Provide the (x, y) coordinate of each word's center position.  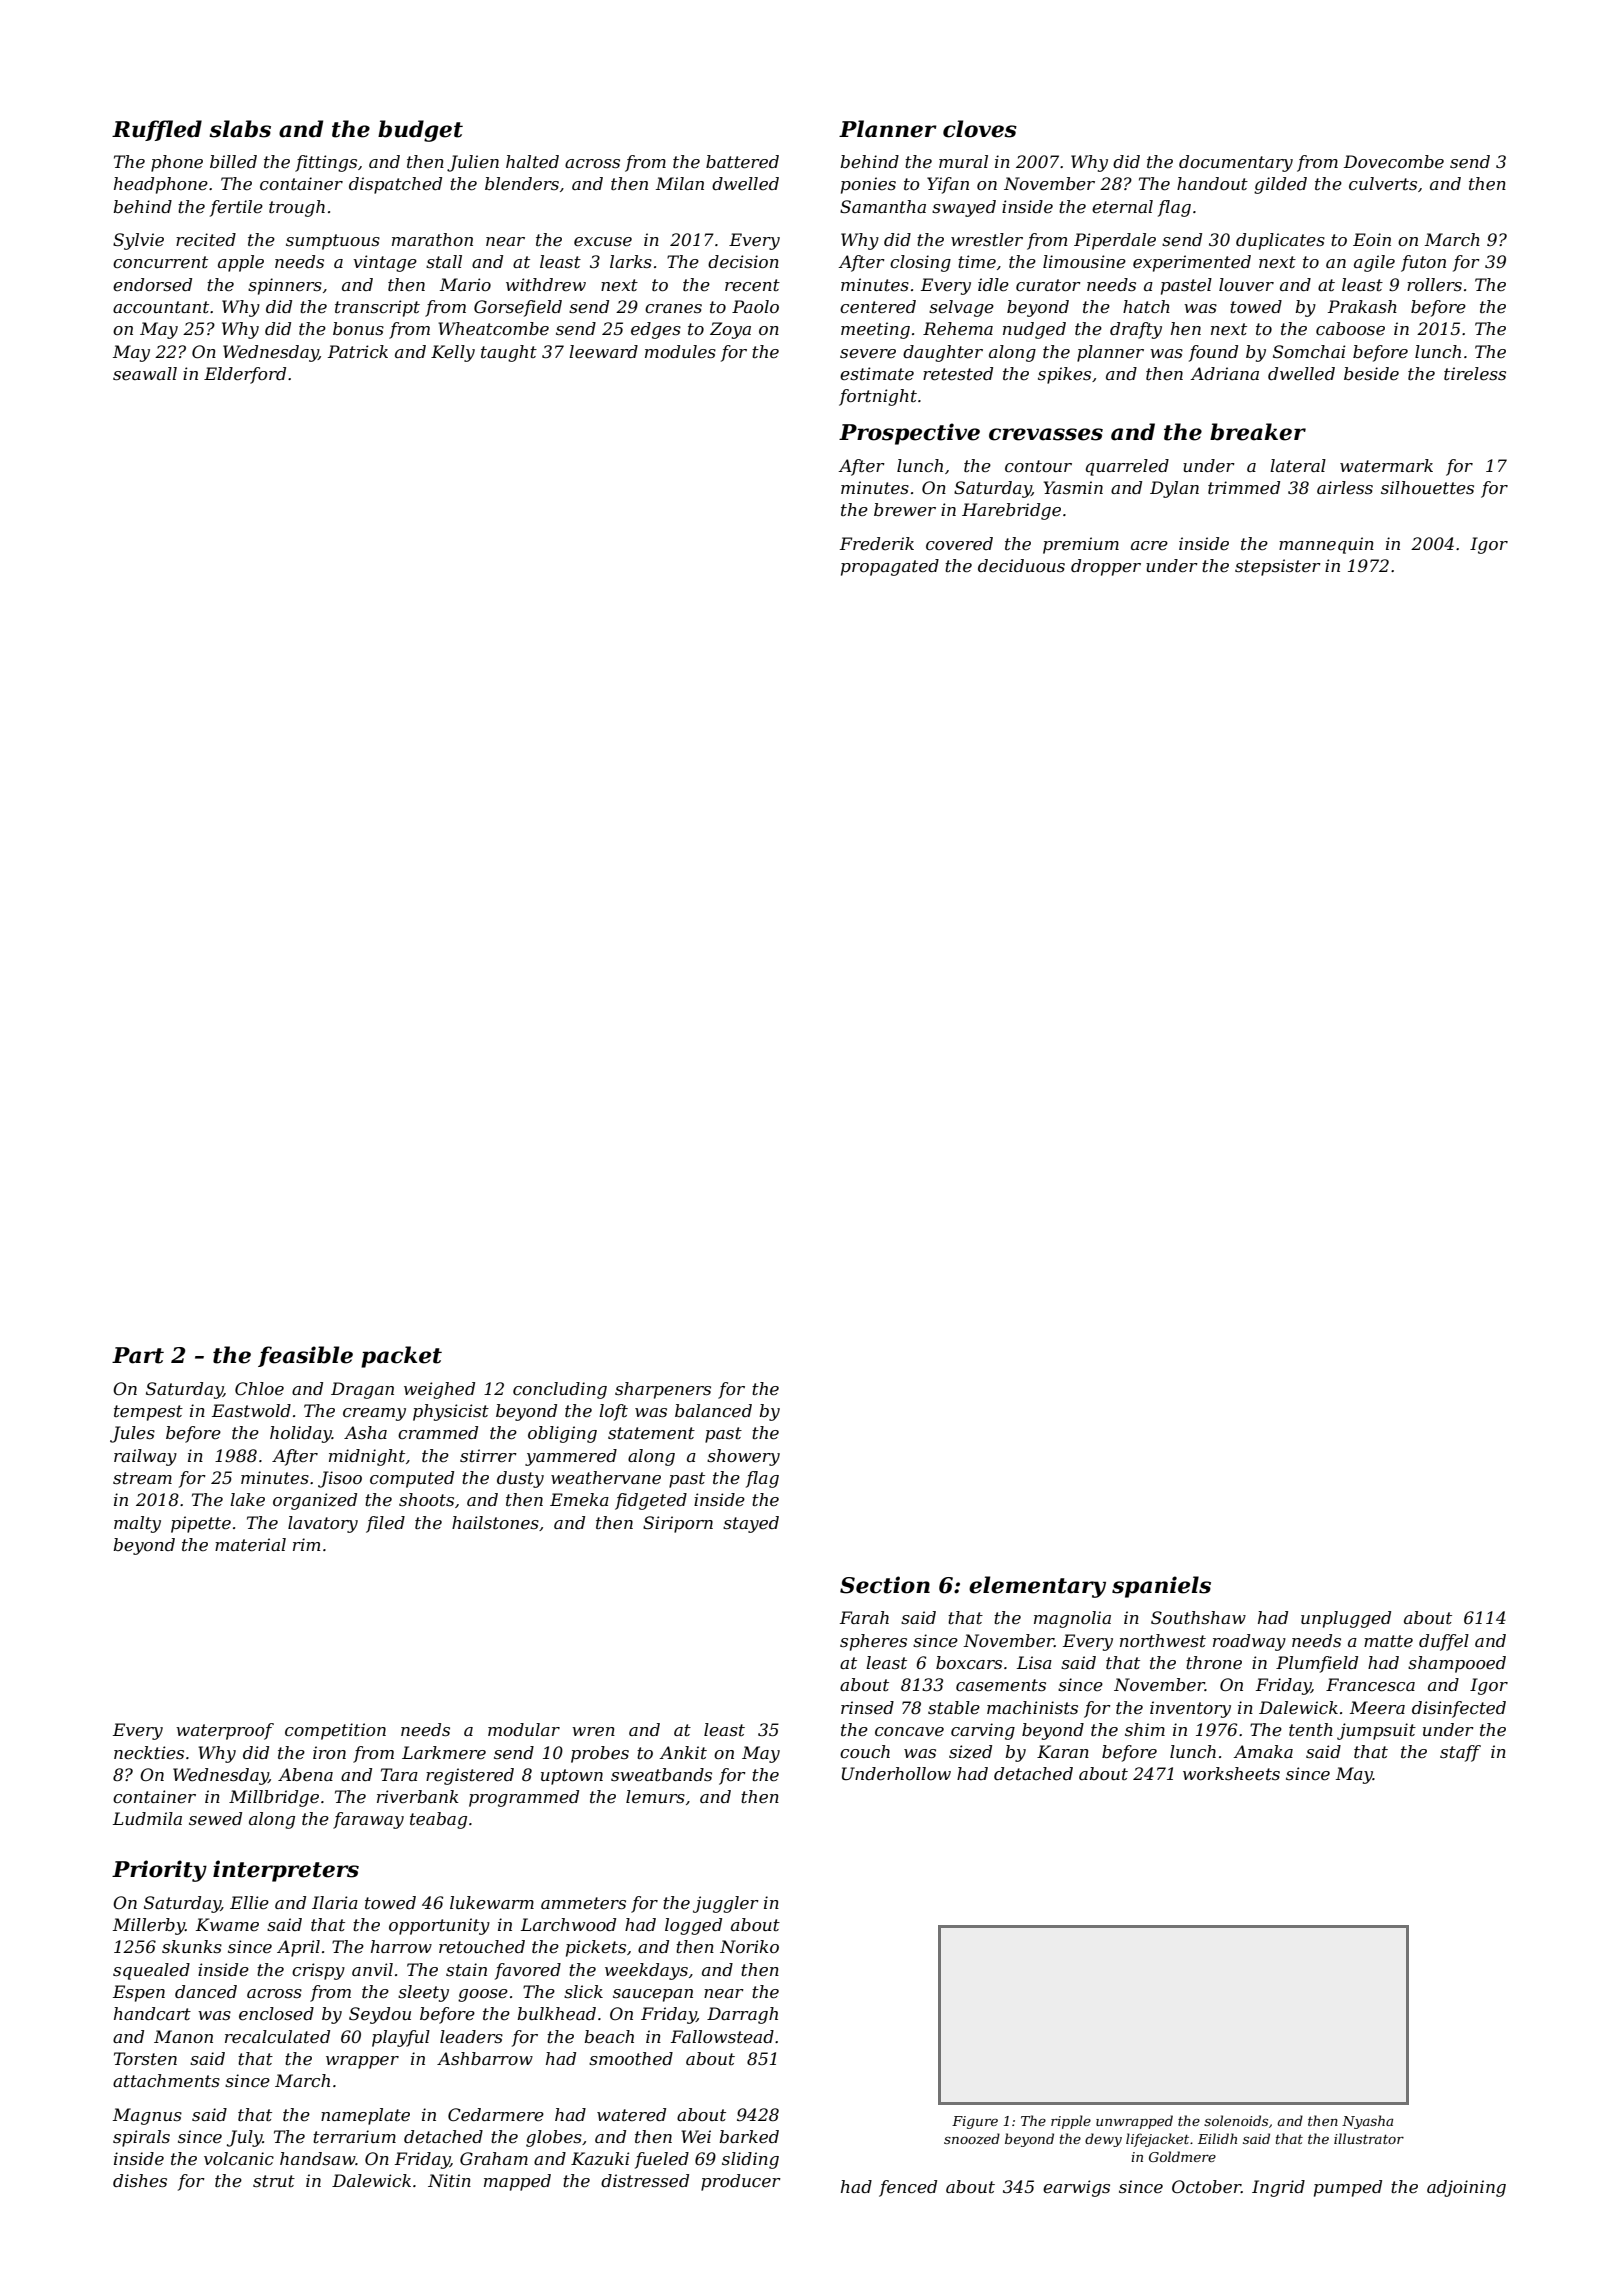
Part (138, 1355)
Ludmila (147, 1818)
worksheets (1231, 1773)
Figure (975, 2122)
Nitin (449, 2180)
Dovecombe (1394, 161)
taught (509, 353)
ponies (868, 185)
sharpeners (663, 1390)
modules (680, 351)
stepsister (1278, 567)
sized (970, 1752)
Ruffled (157, 130)
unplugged (1346, 1619)
